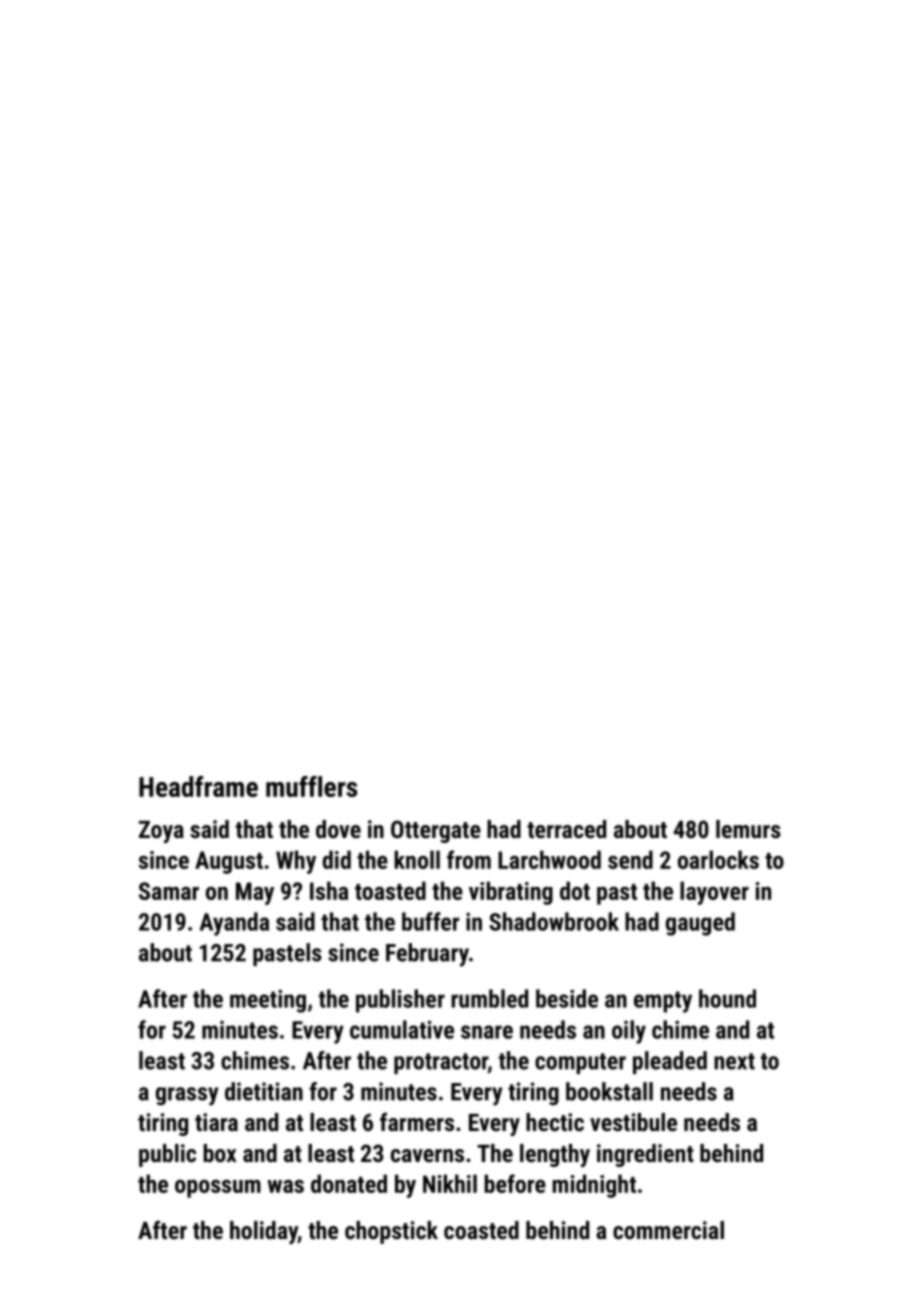  I want to click on Headframe, so click(198, 786).
